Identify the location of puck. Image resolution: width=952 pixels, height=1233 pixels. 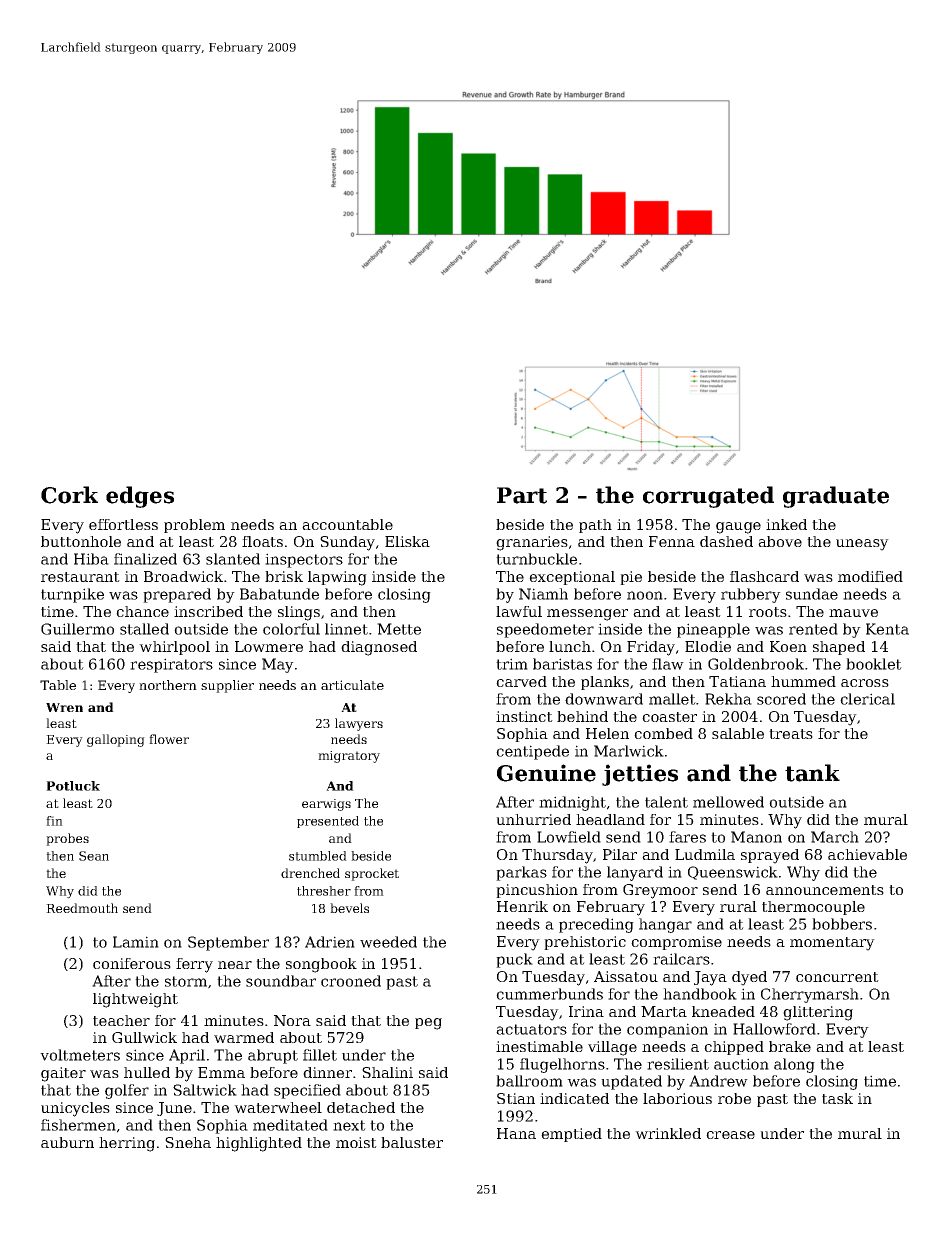
(514, 960).
